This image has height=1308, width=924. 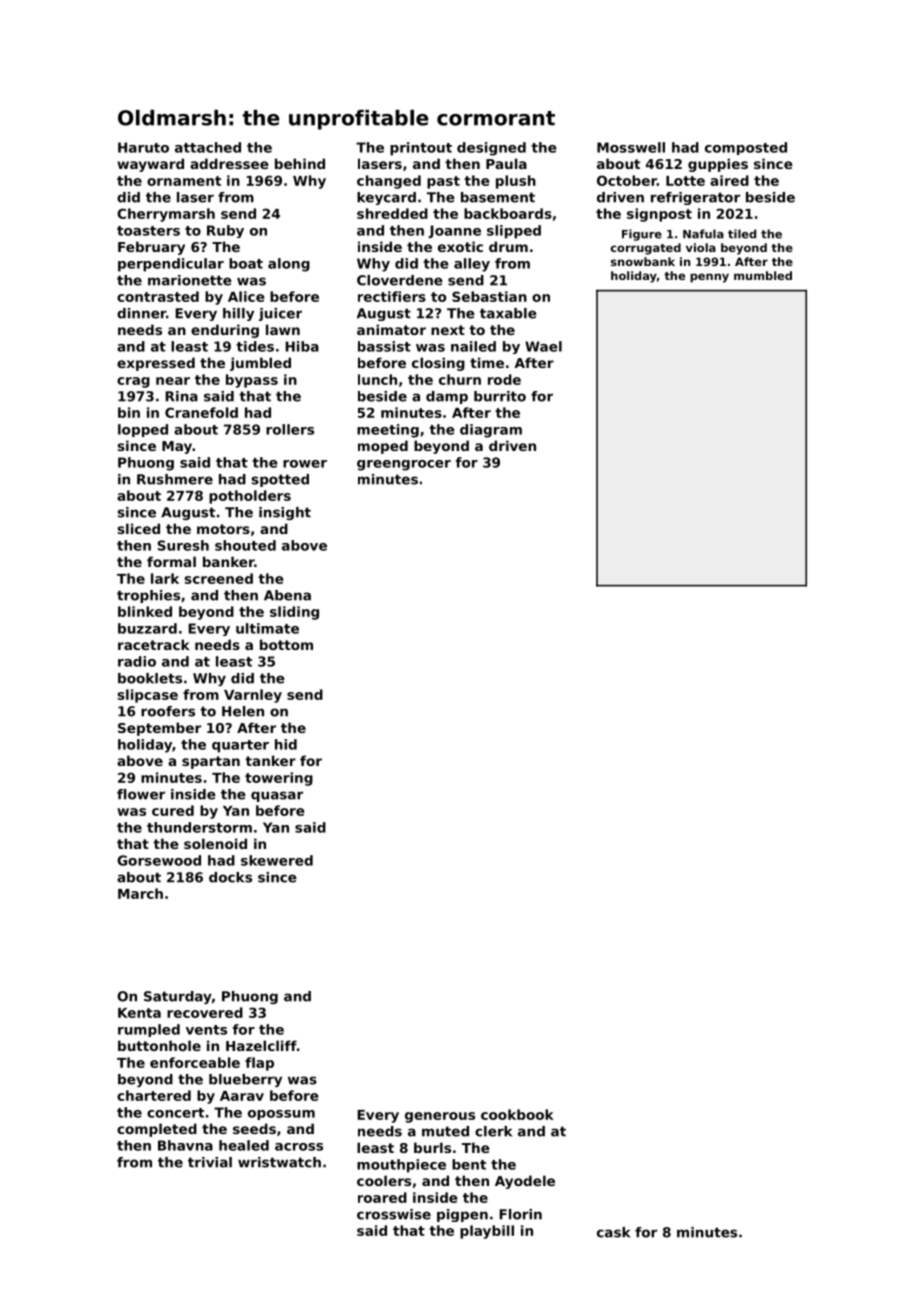 I want to click on hid, so click(x=286, y=744).
